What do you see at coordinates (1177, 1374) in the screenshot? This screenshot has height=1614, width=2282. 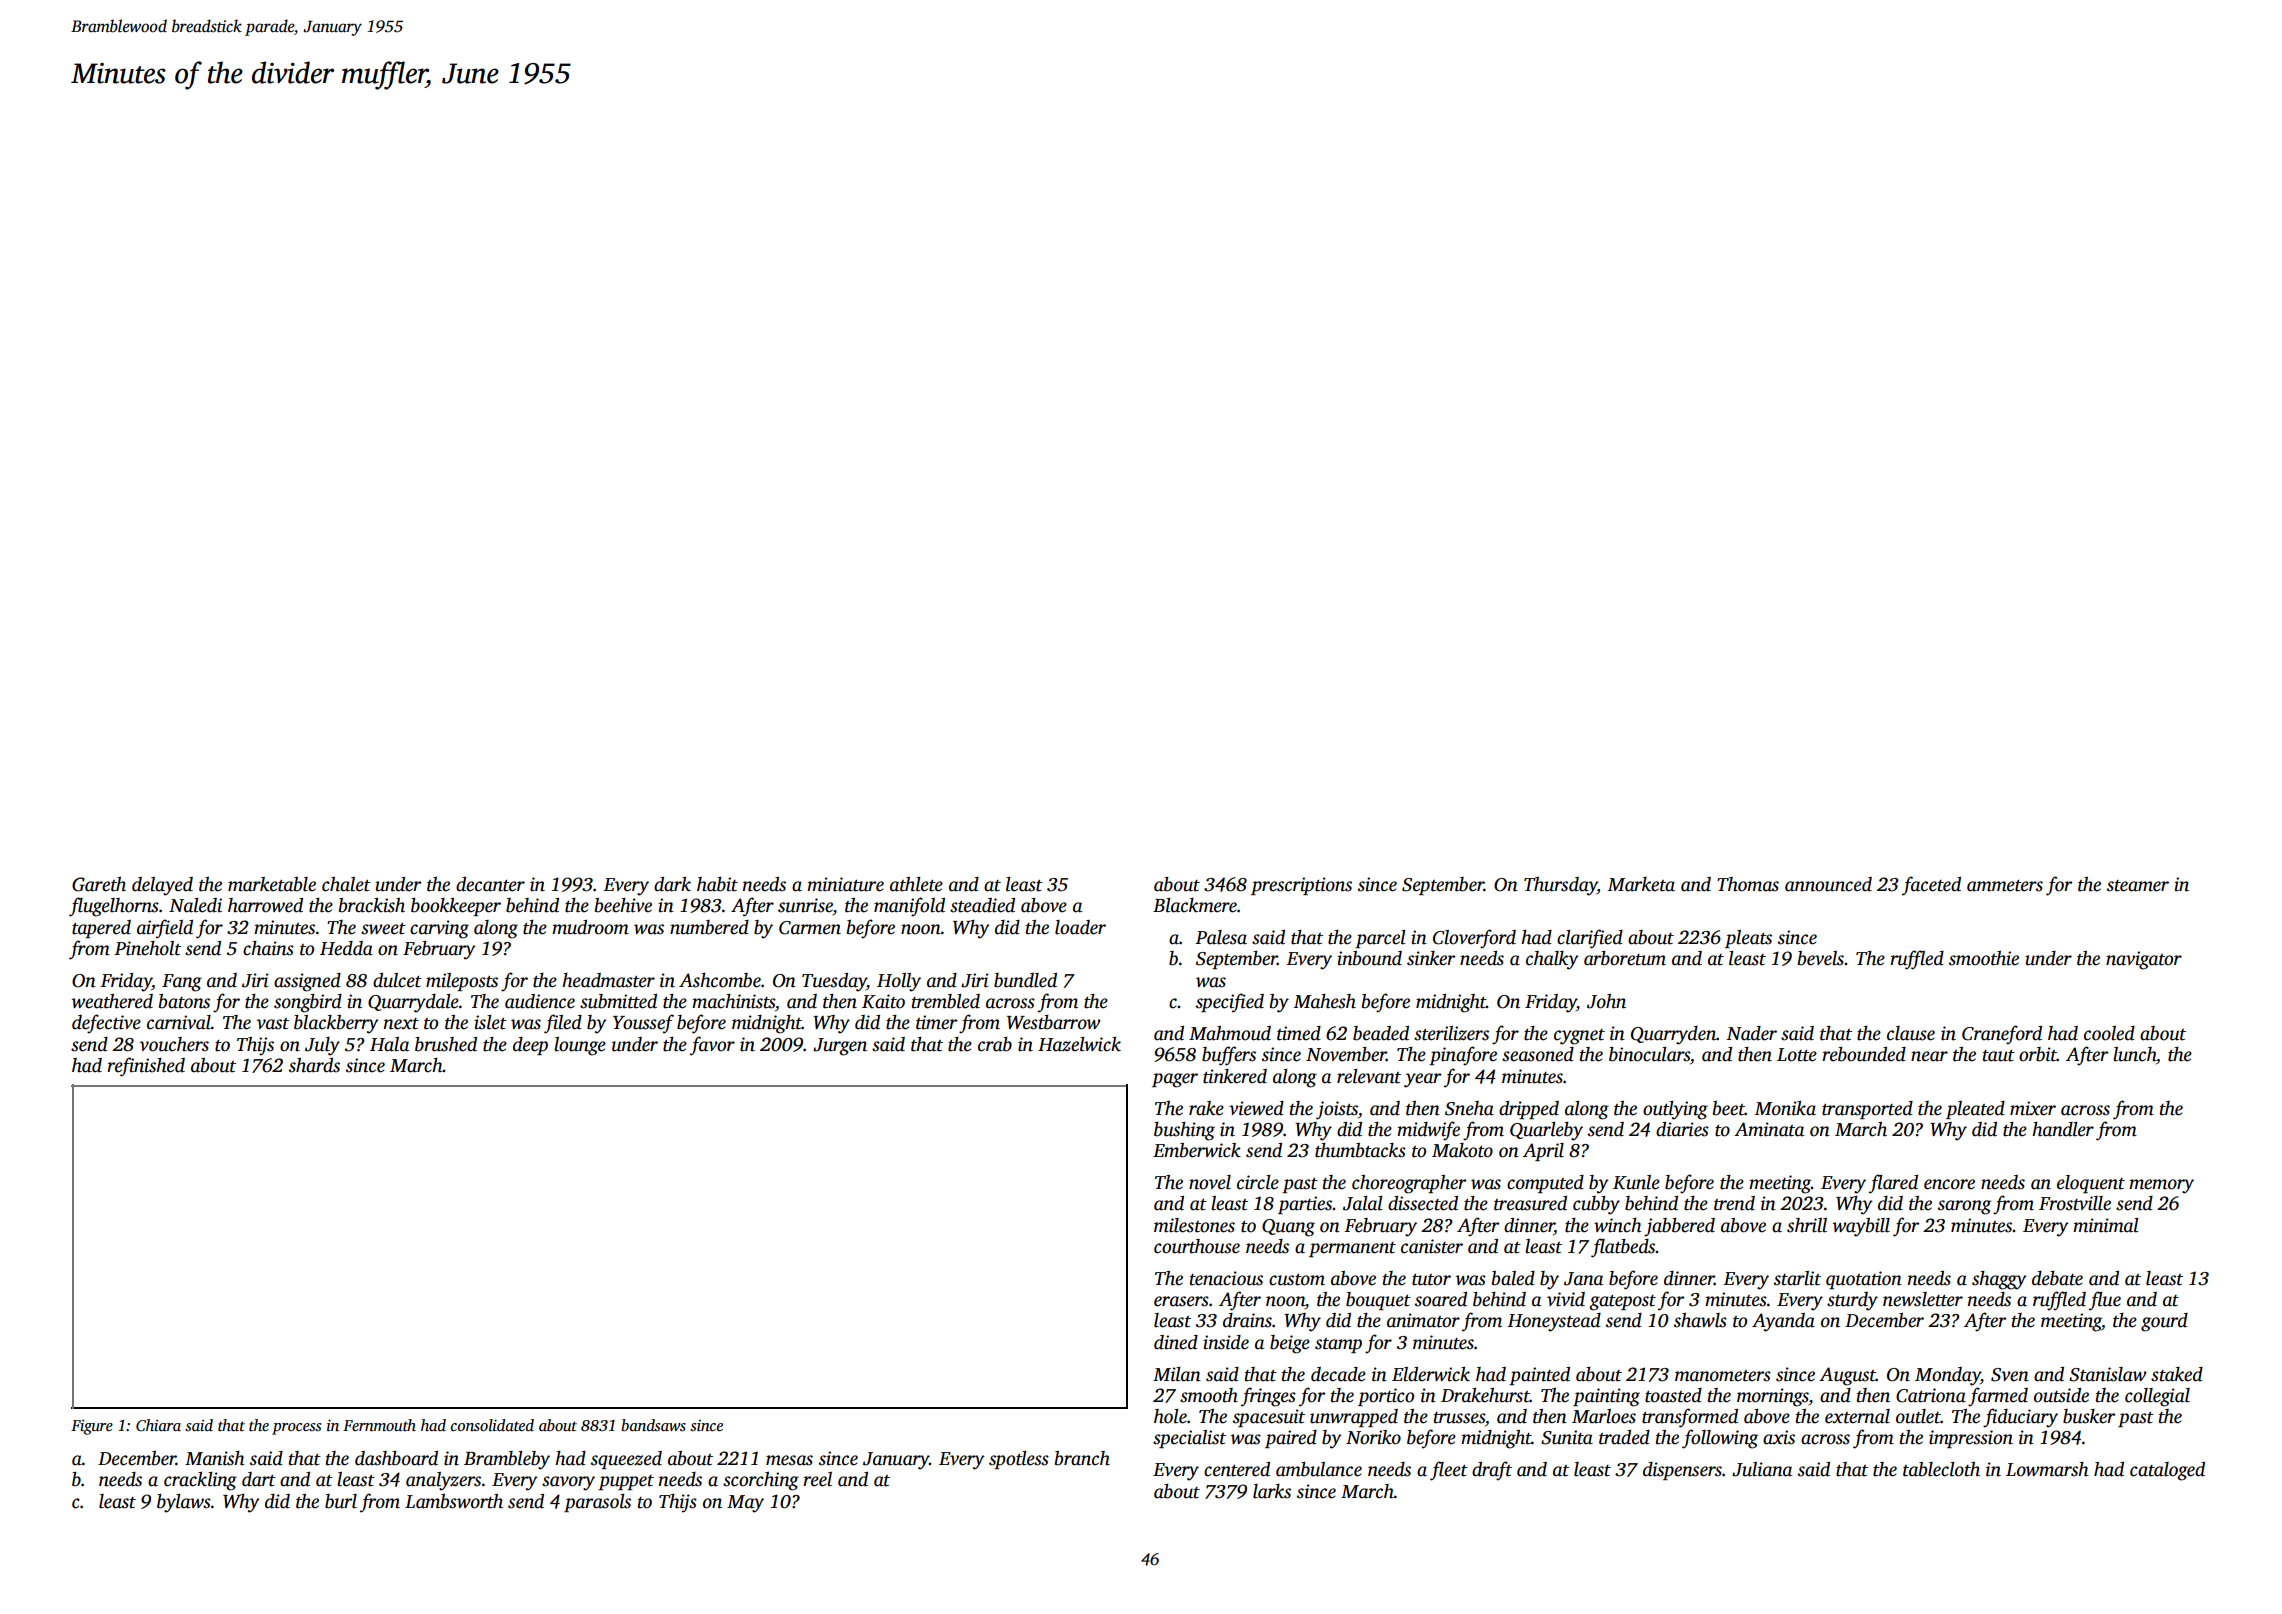 I see `Milan` at bounding box center [1177, 1374].
